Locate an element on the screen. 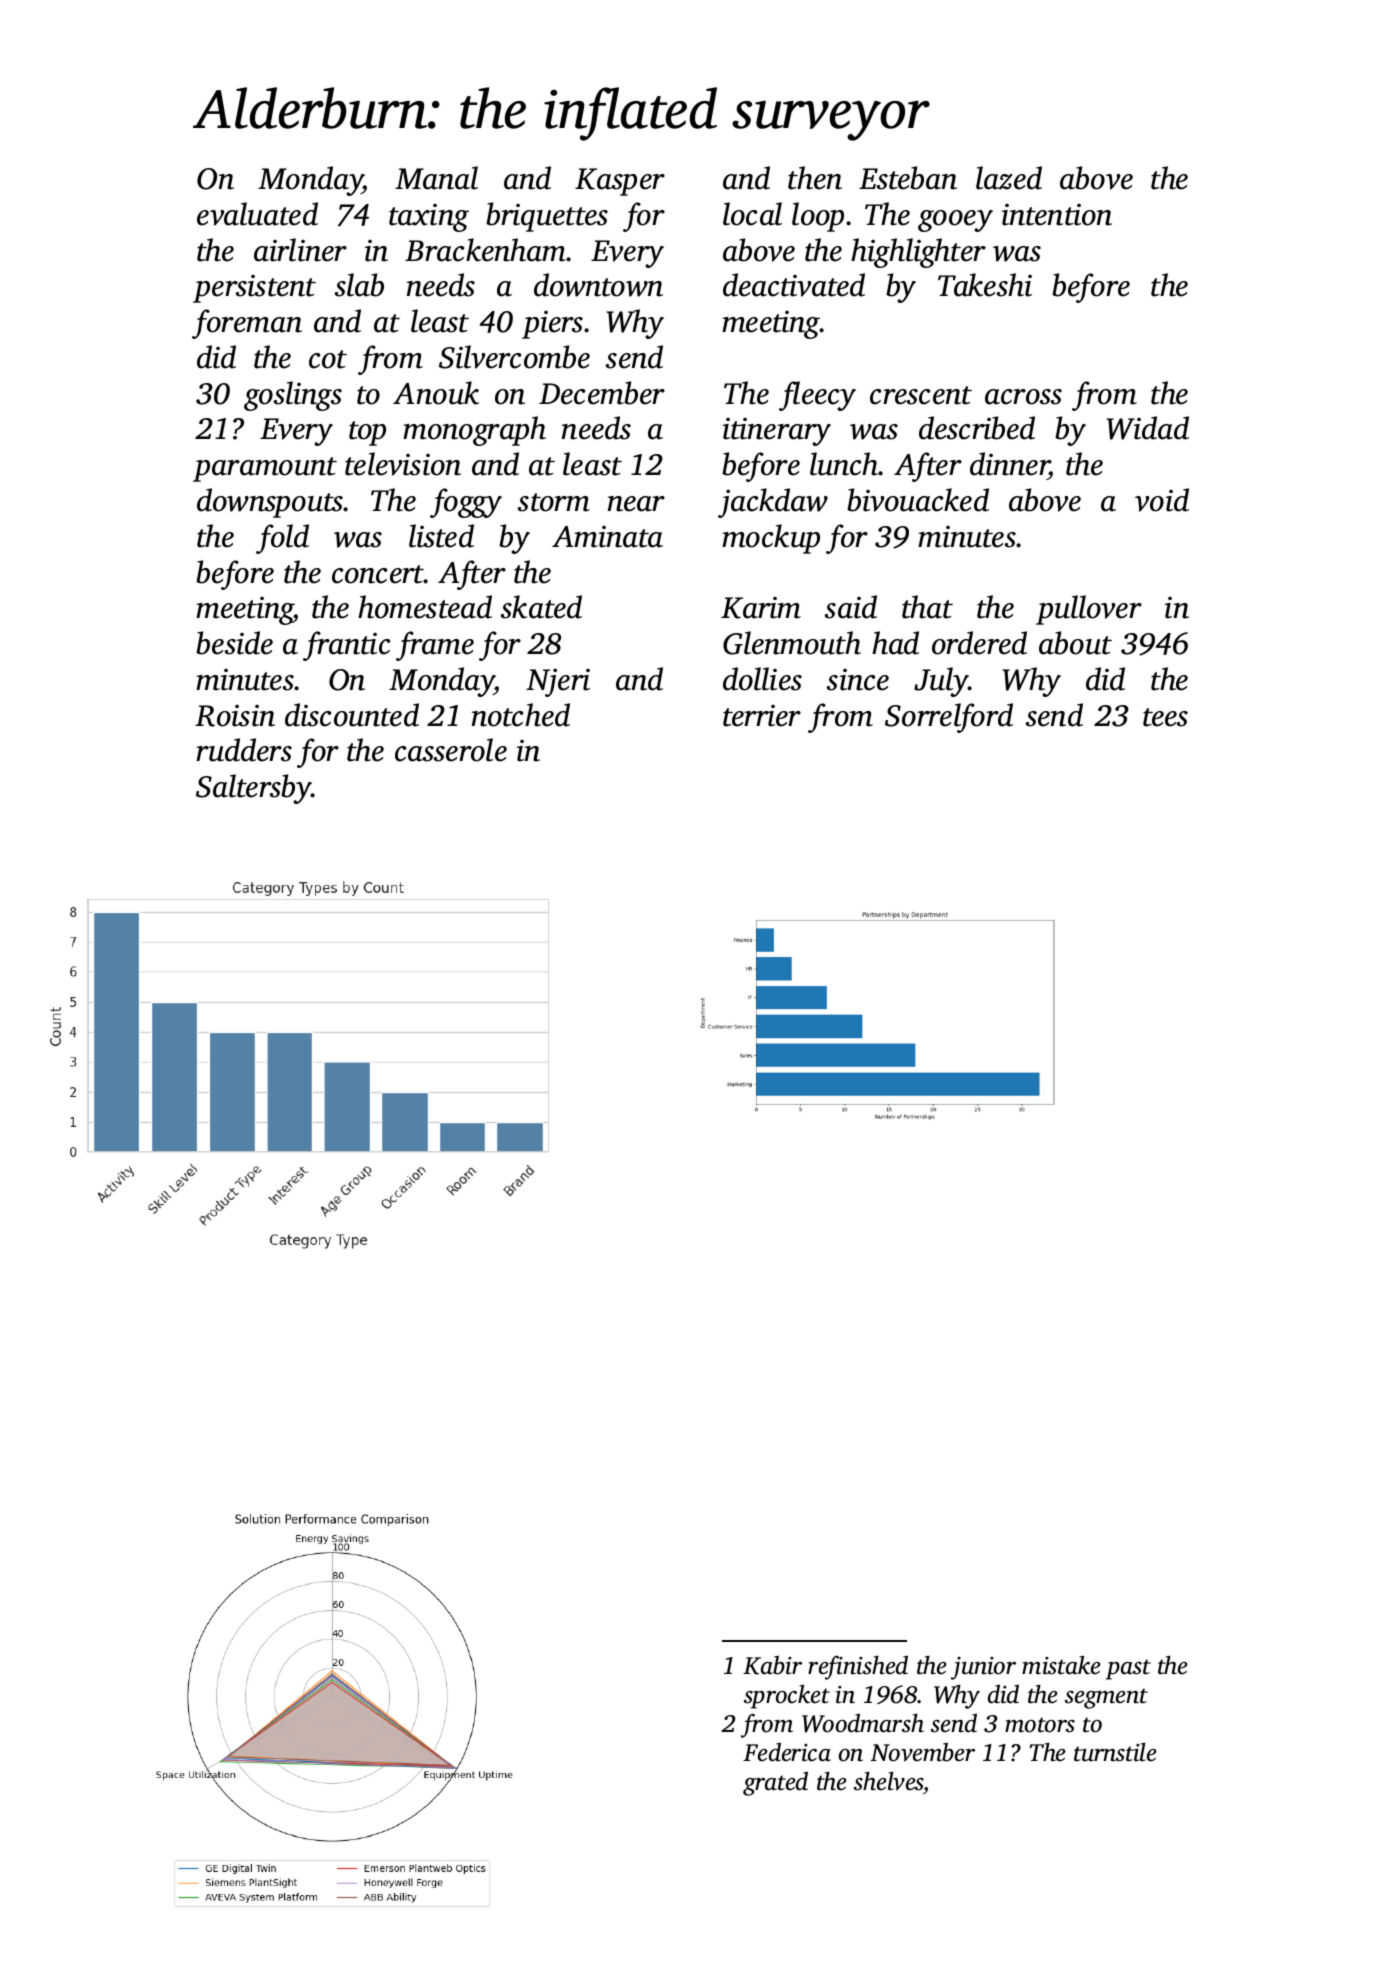 This screenshot has width=1386, height=1969. tees is located at coordinates (1165, 717).
